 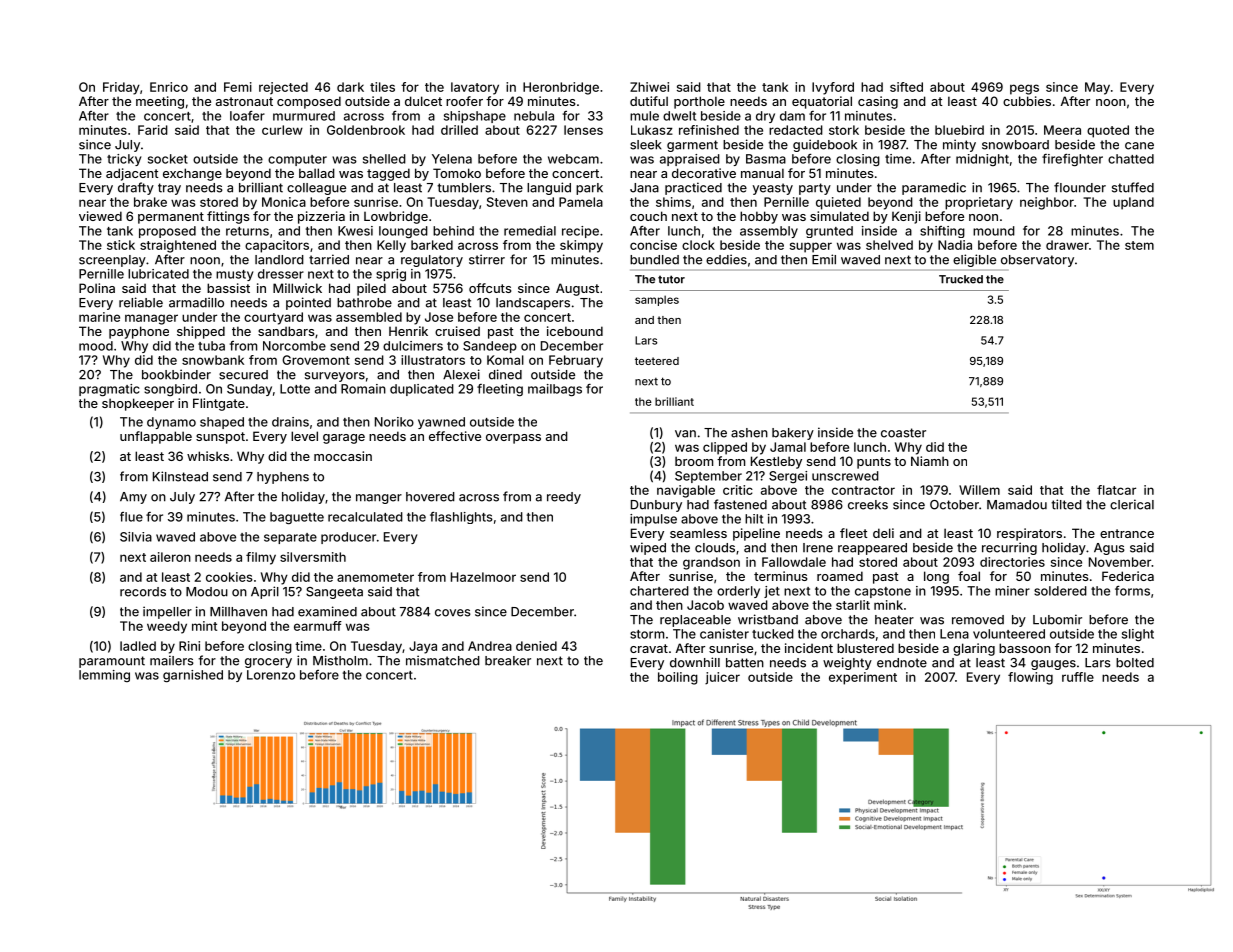 I want to click on teetered, so click(x=657, y=361).
